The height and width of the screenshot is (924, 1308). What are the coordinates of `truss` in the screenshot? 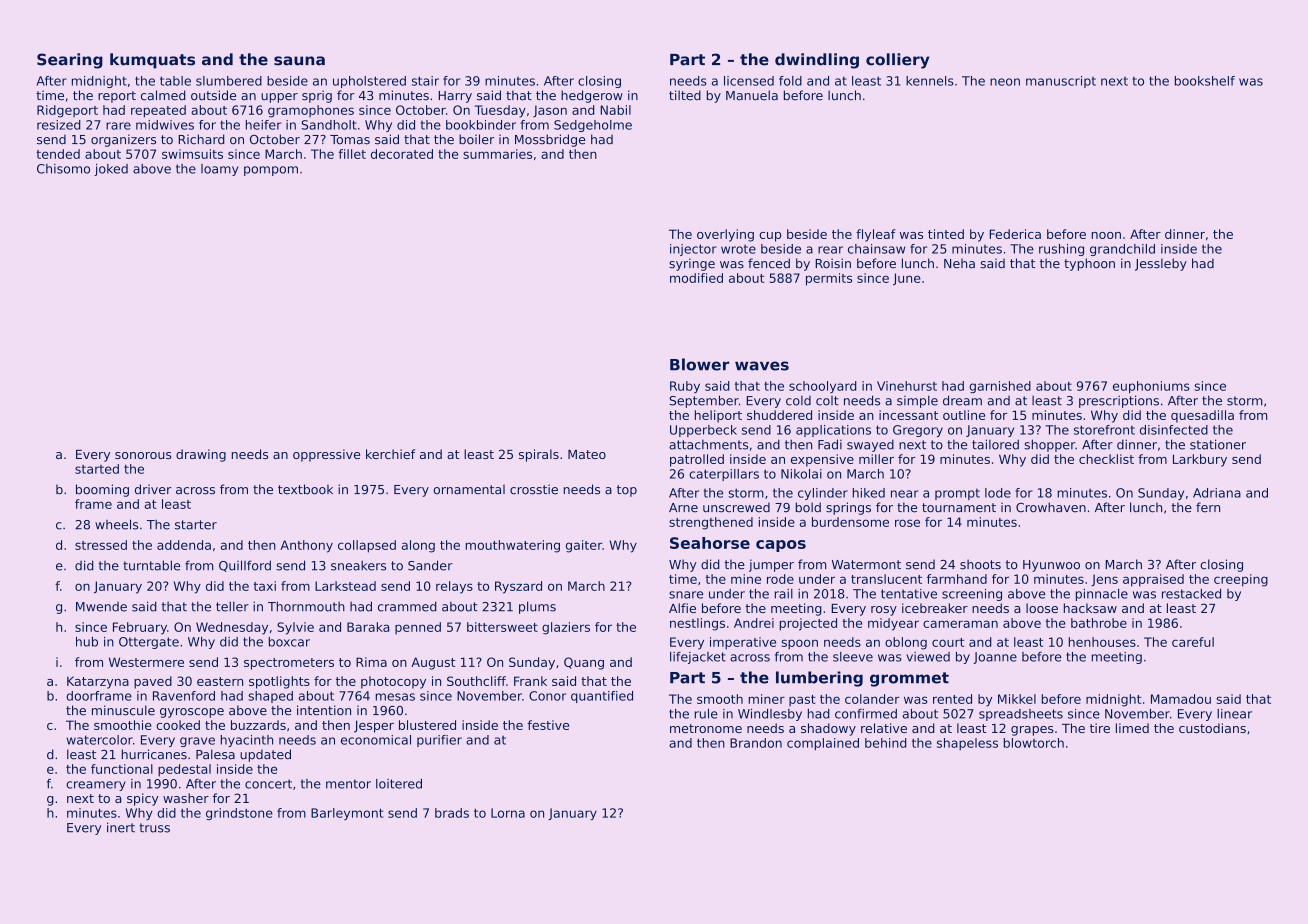 It's located at (154, 828).
